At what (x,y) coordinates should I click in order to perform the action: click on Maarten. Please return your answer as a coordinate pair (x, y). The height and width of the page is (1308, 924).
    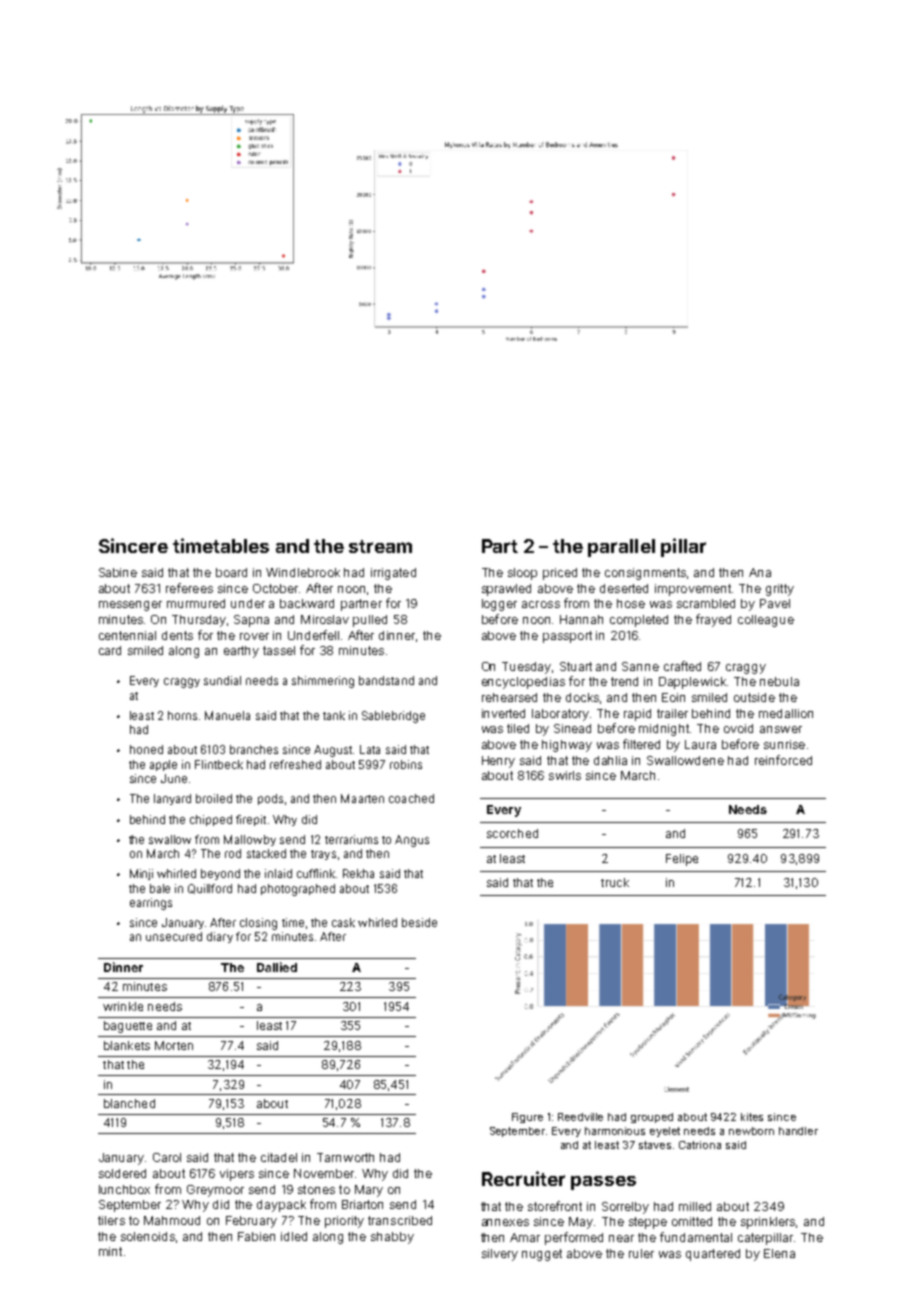
    Looking at the image, I should click on (362, 798).
